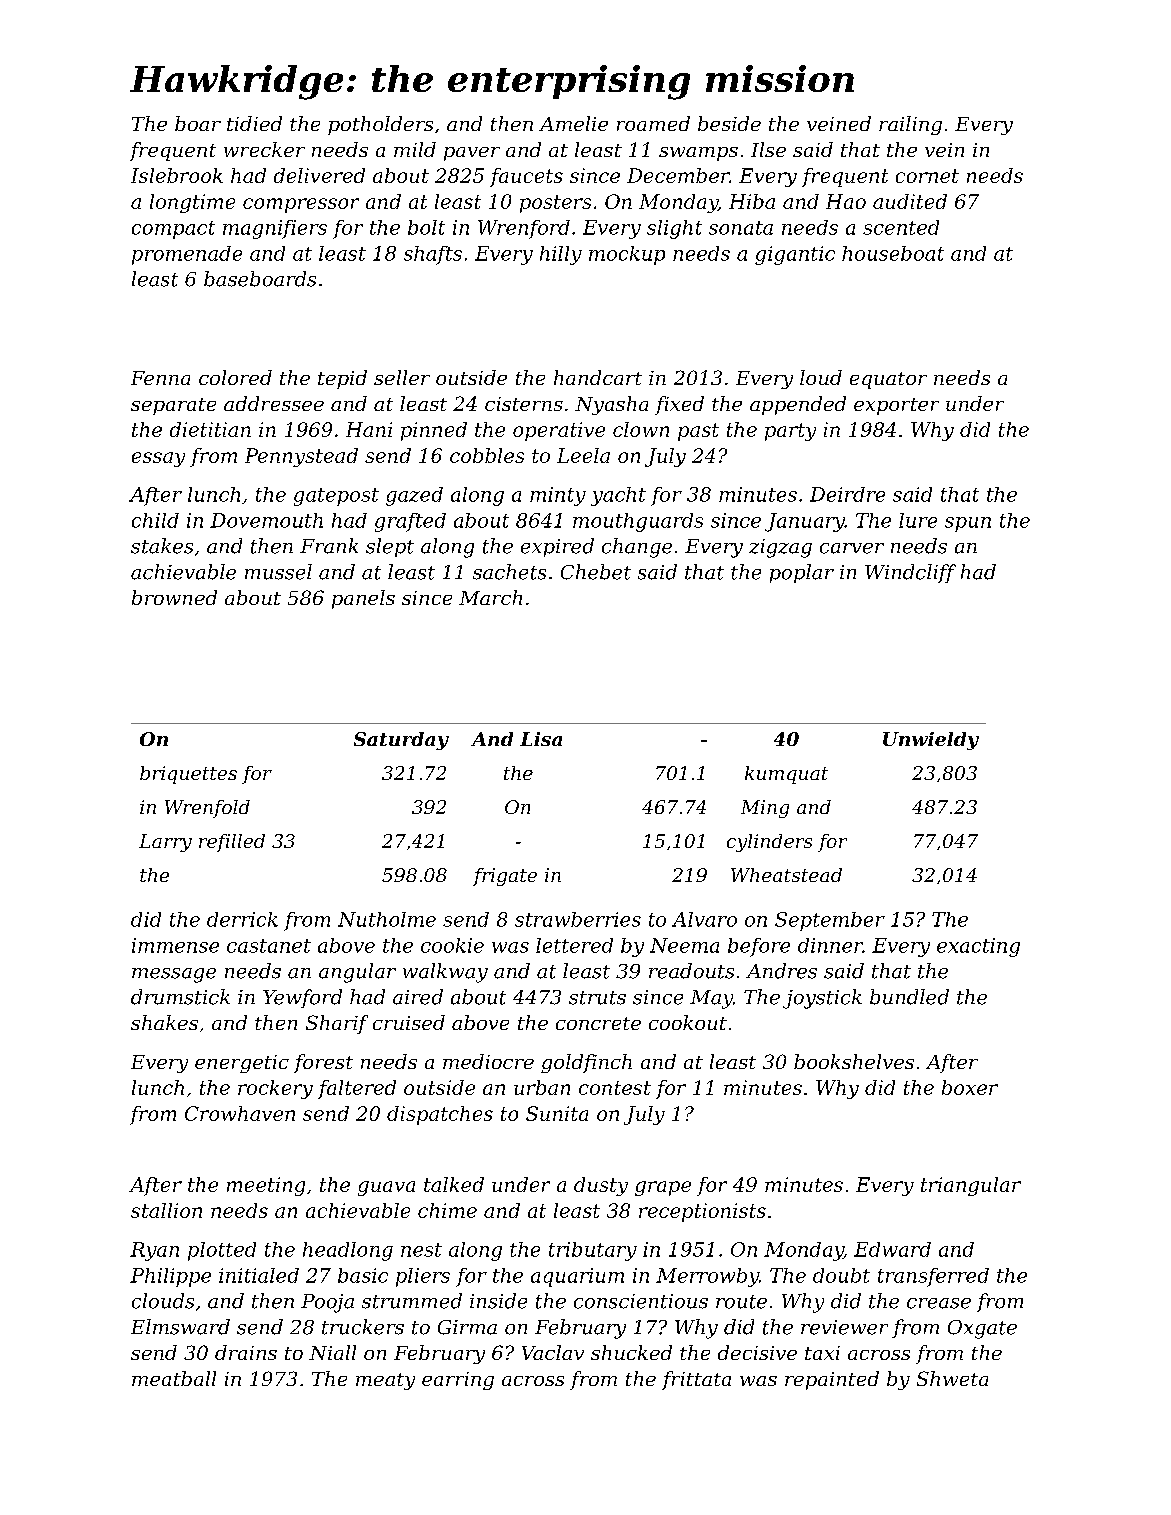 This screenshot has width=1171, height=1515. What do you see at coordinates (573, 123) in the screenshot?
I see `Amelie` at bounding box center [573, 123].
